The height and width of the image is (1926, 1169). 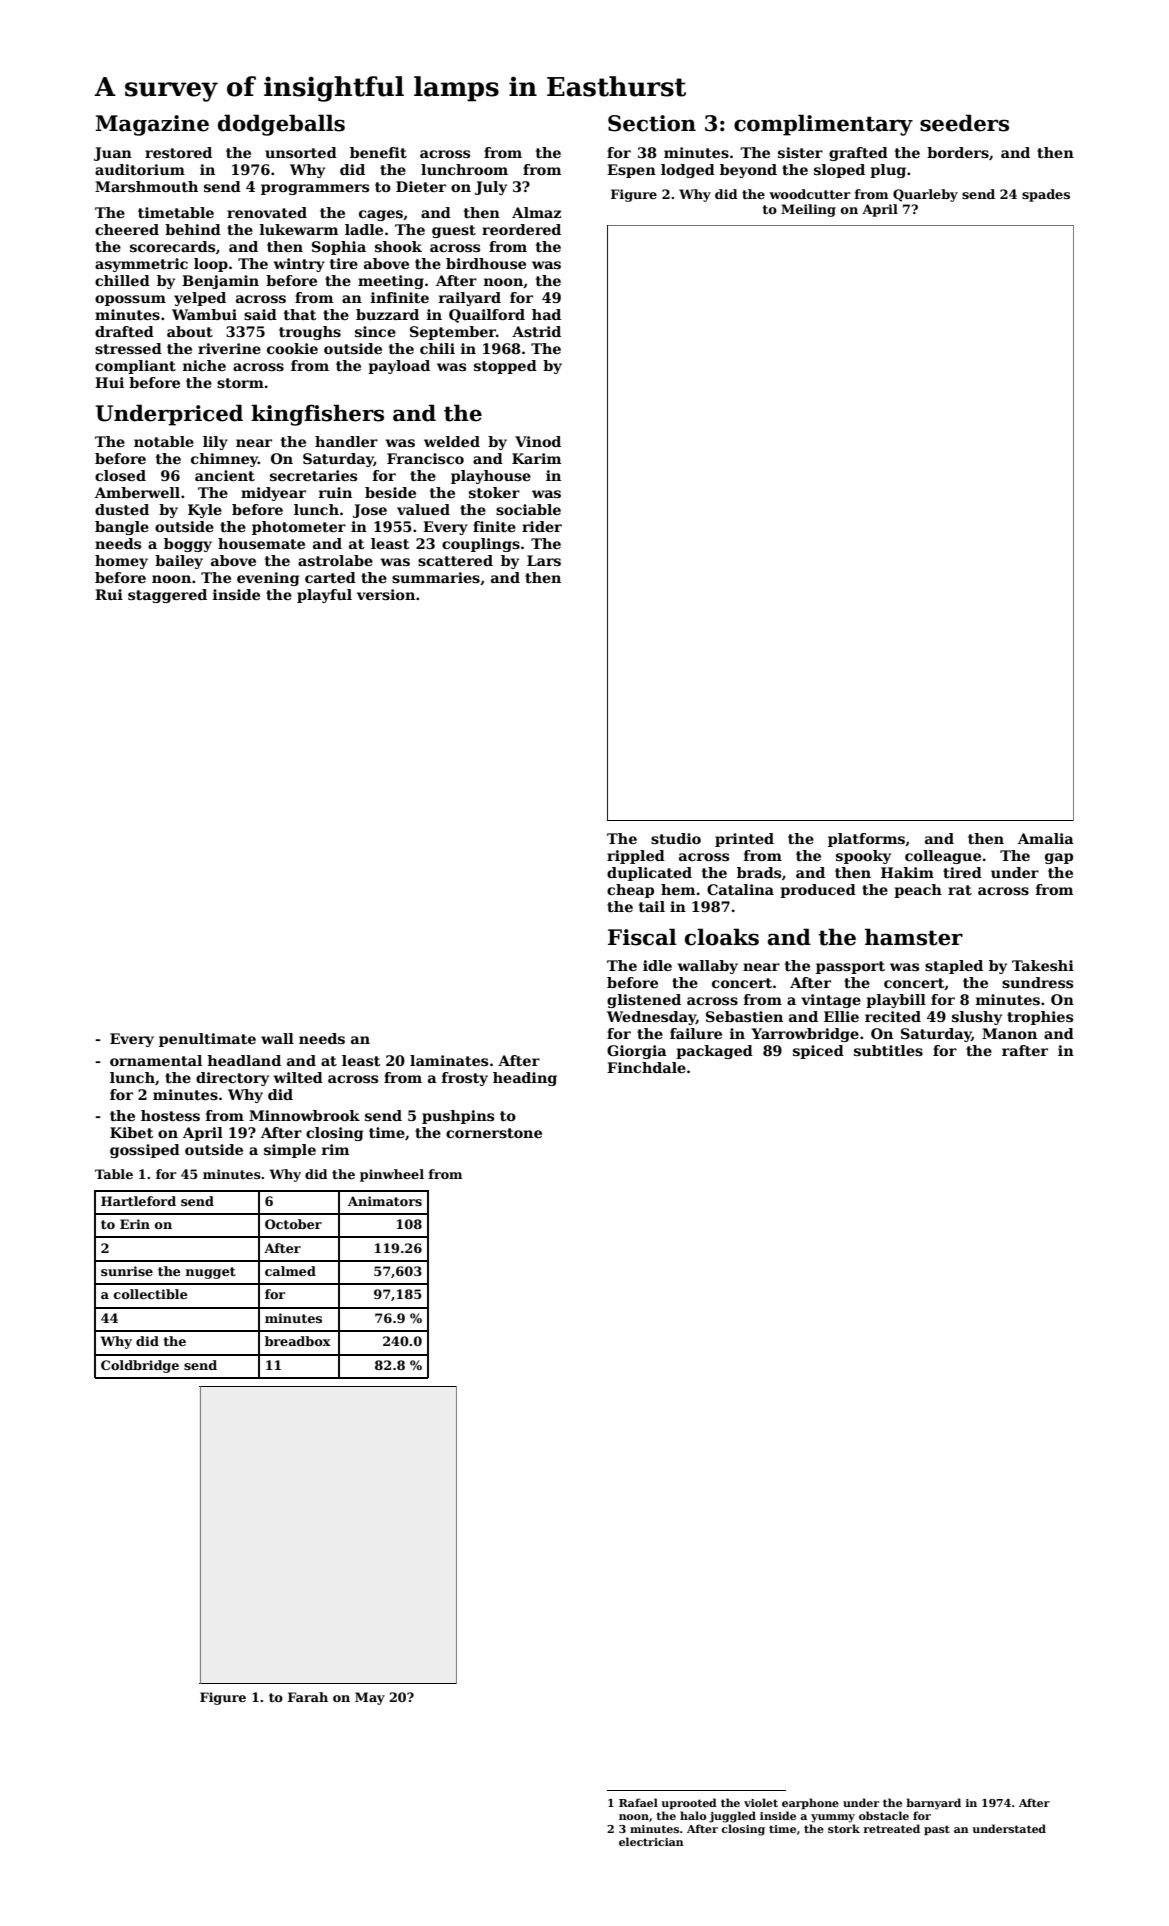 What do you see at coordinates (121, 562) in the image?
I see `homey` at bounding box center [121, 562].
